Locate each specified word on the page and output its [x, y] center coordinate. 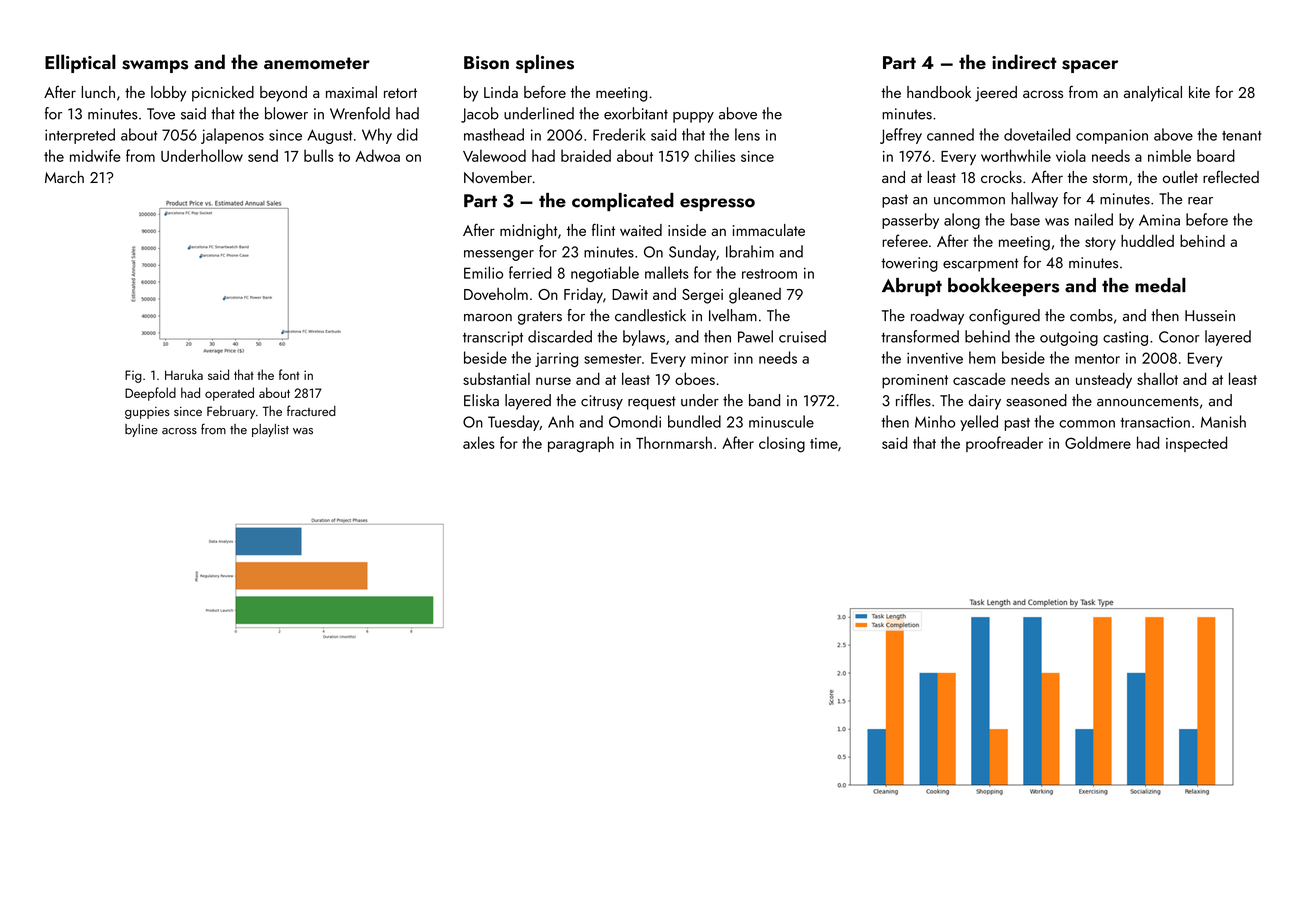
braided [586, 155]
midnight [529, 232]
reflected [1231, 177]
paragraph [581, 444]
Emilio [483, 272]
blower [286, 113]
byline [141, 430]
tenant [1242, 136]
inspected [1196, 444]
